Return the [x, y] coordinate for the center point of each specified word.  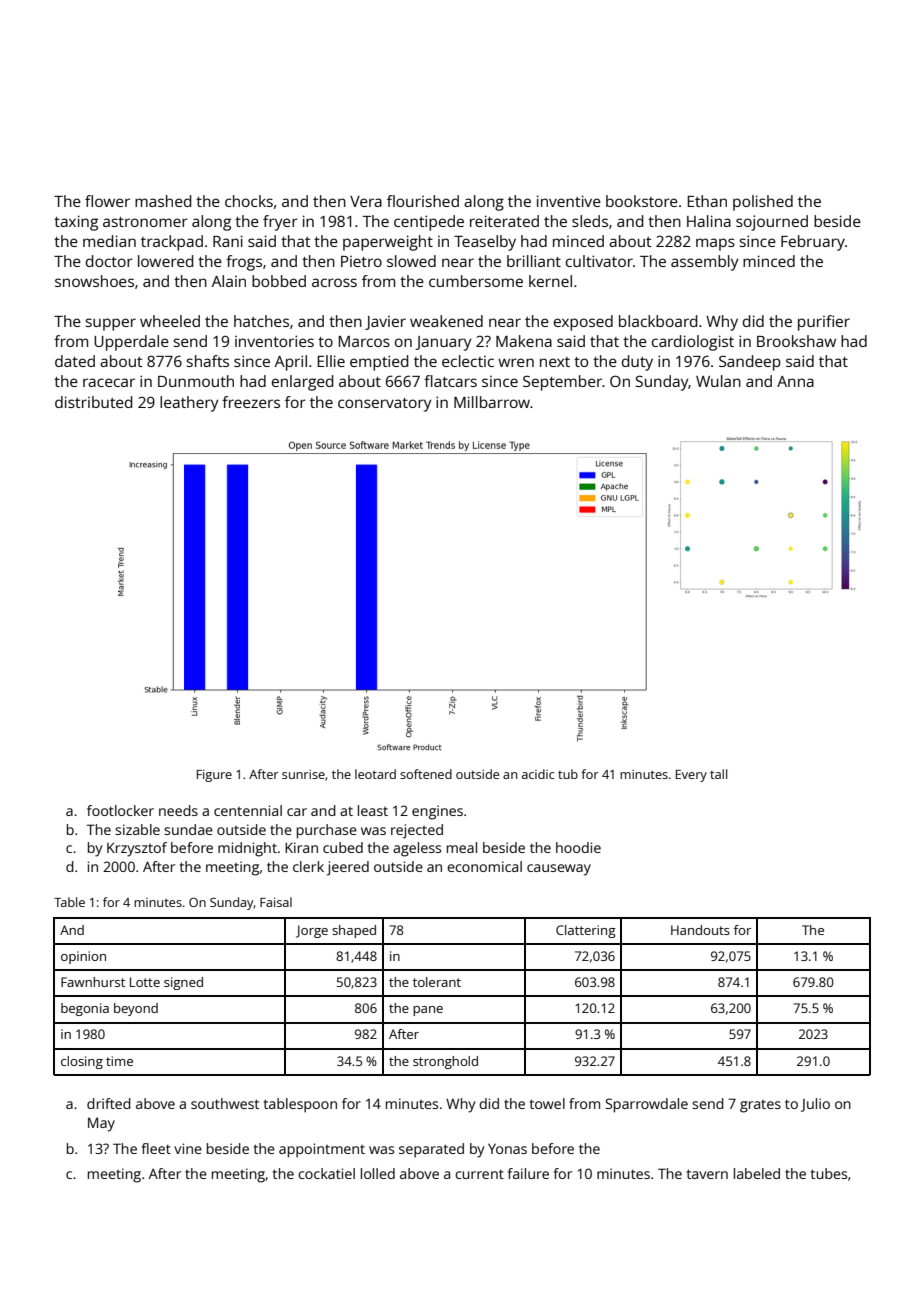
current [479, 1174]
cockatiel [326, 1173]
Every [691, 776]
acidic [538, 774]
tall [718, 774]
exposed [583, 323]
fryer [280, 223]
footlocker [120, 810]
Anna [795, 381]
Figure [214, 776]
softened [426, 774]
